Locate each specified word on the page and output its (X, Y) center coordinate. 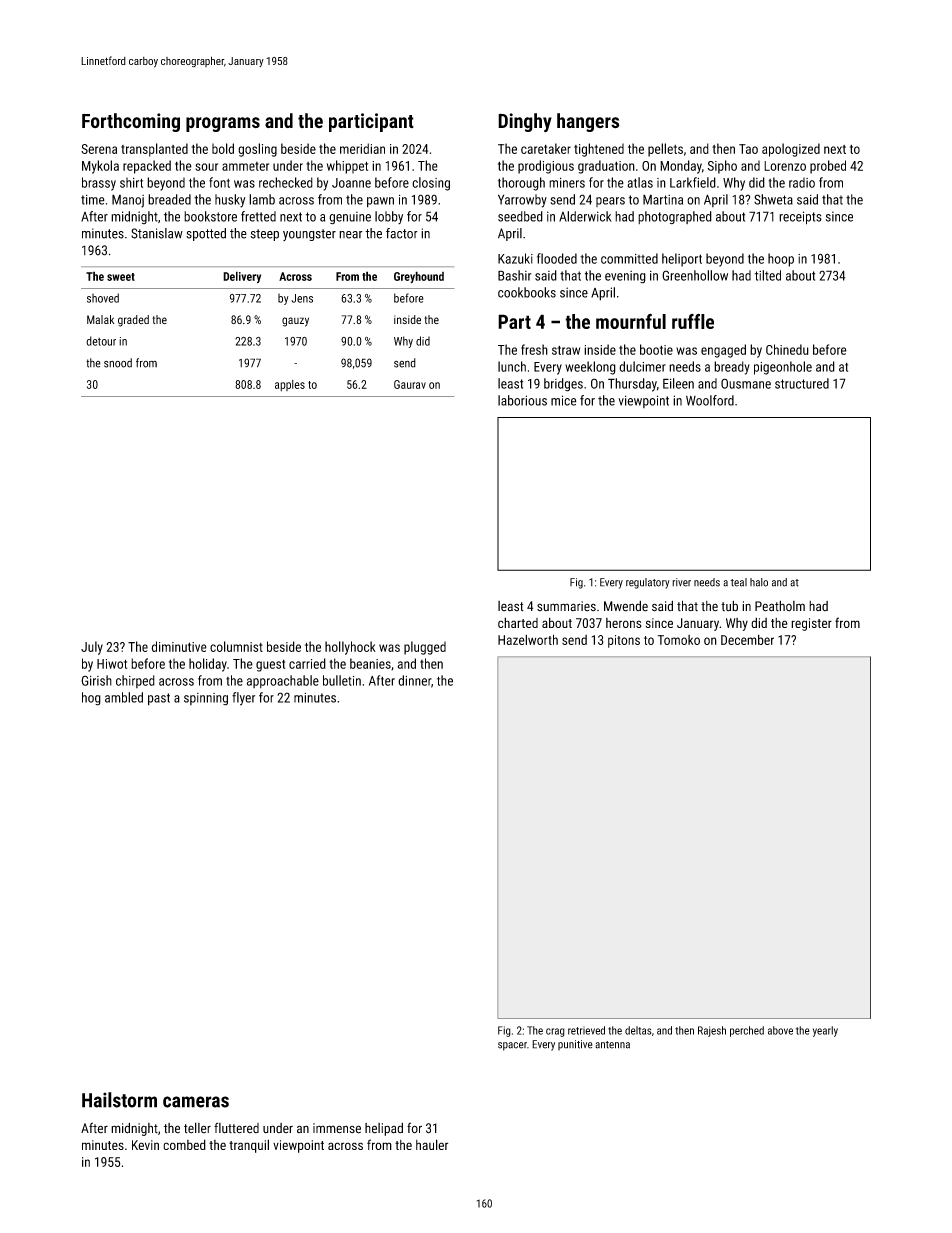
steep (264, 235)
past (159, 699)
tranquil (249, 1146)
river (681, 582)
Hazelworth (528, 639)
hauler (432, 1144)
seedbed (520, 216)
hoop (781, 260)
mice (564, 400)
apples (290, 385)
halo (759, 582)
